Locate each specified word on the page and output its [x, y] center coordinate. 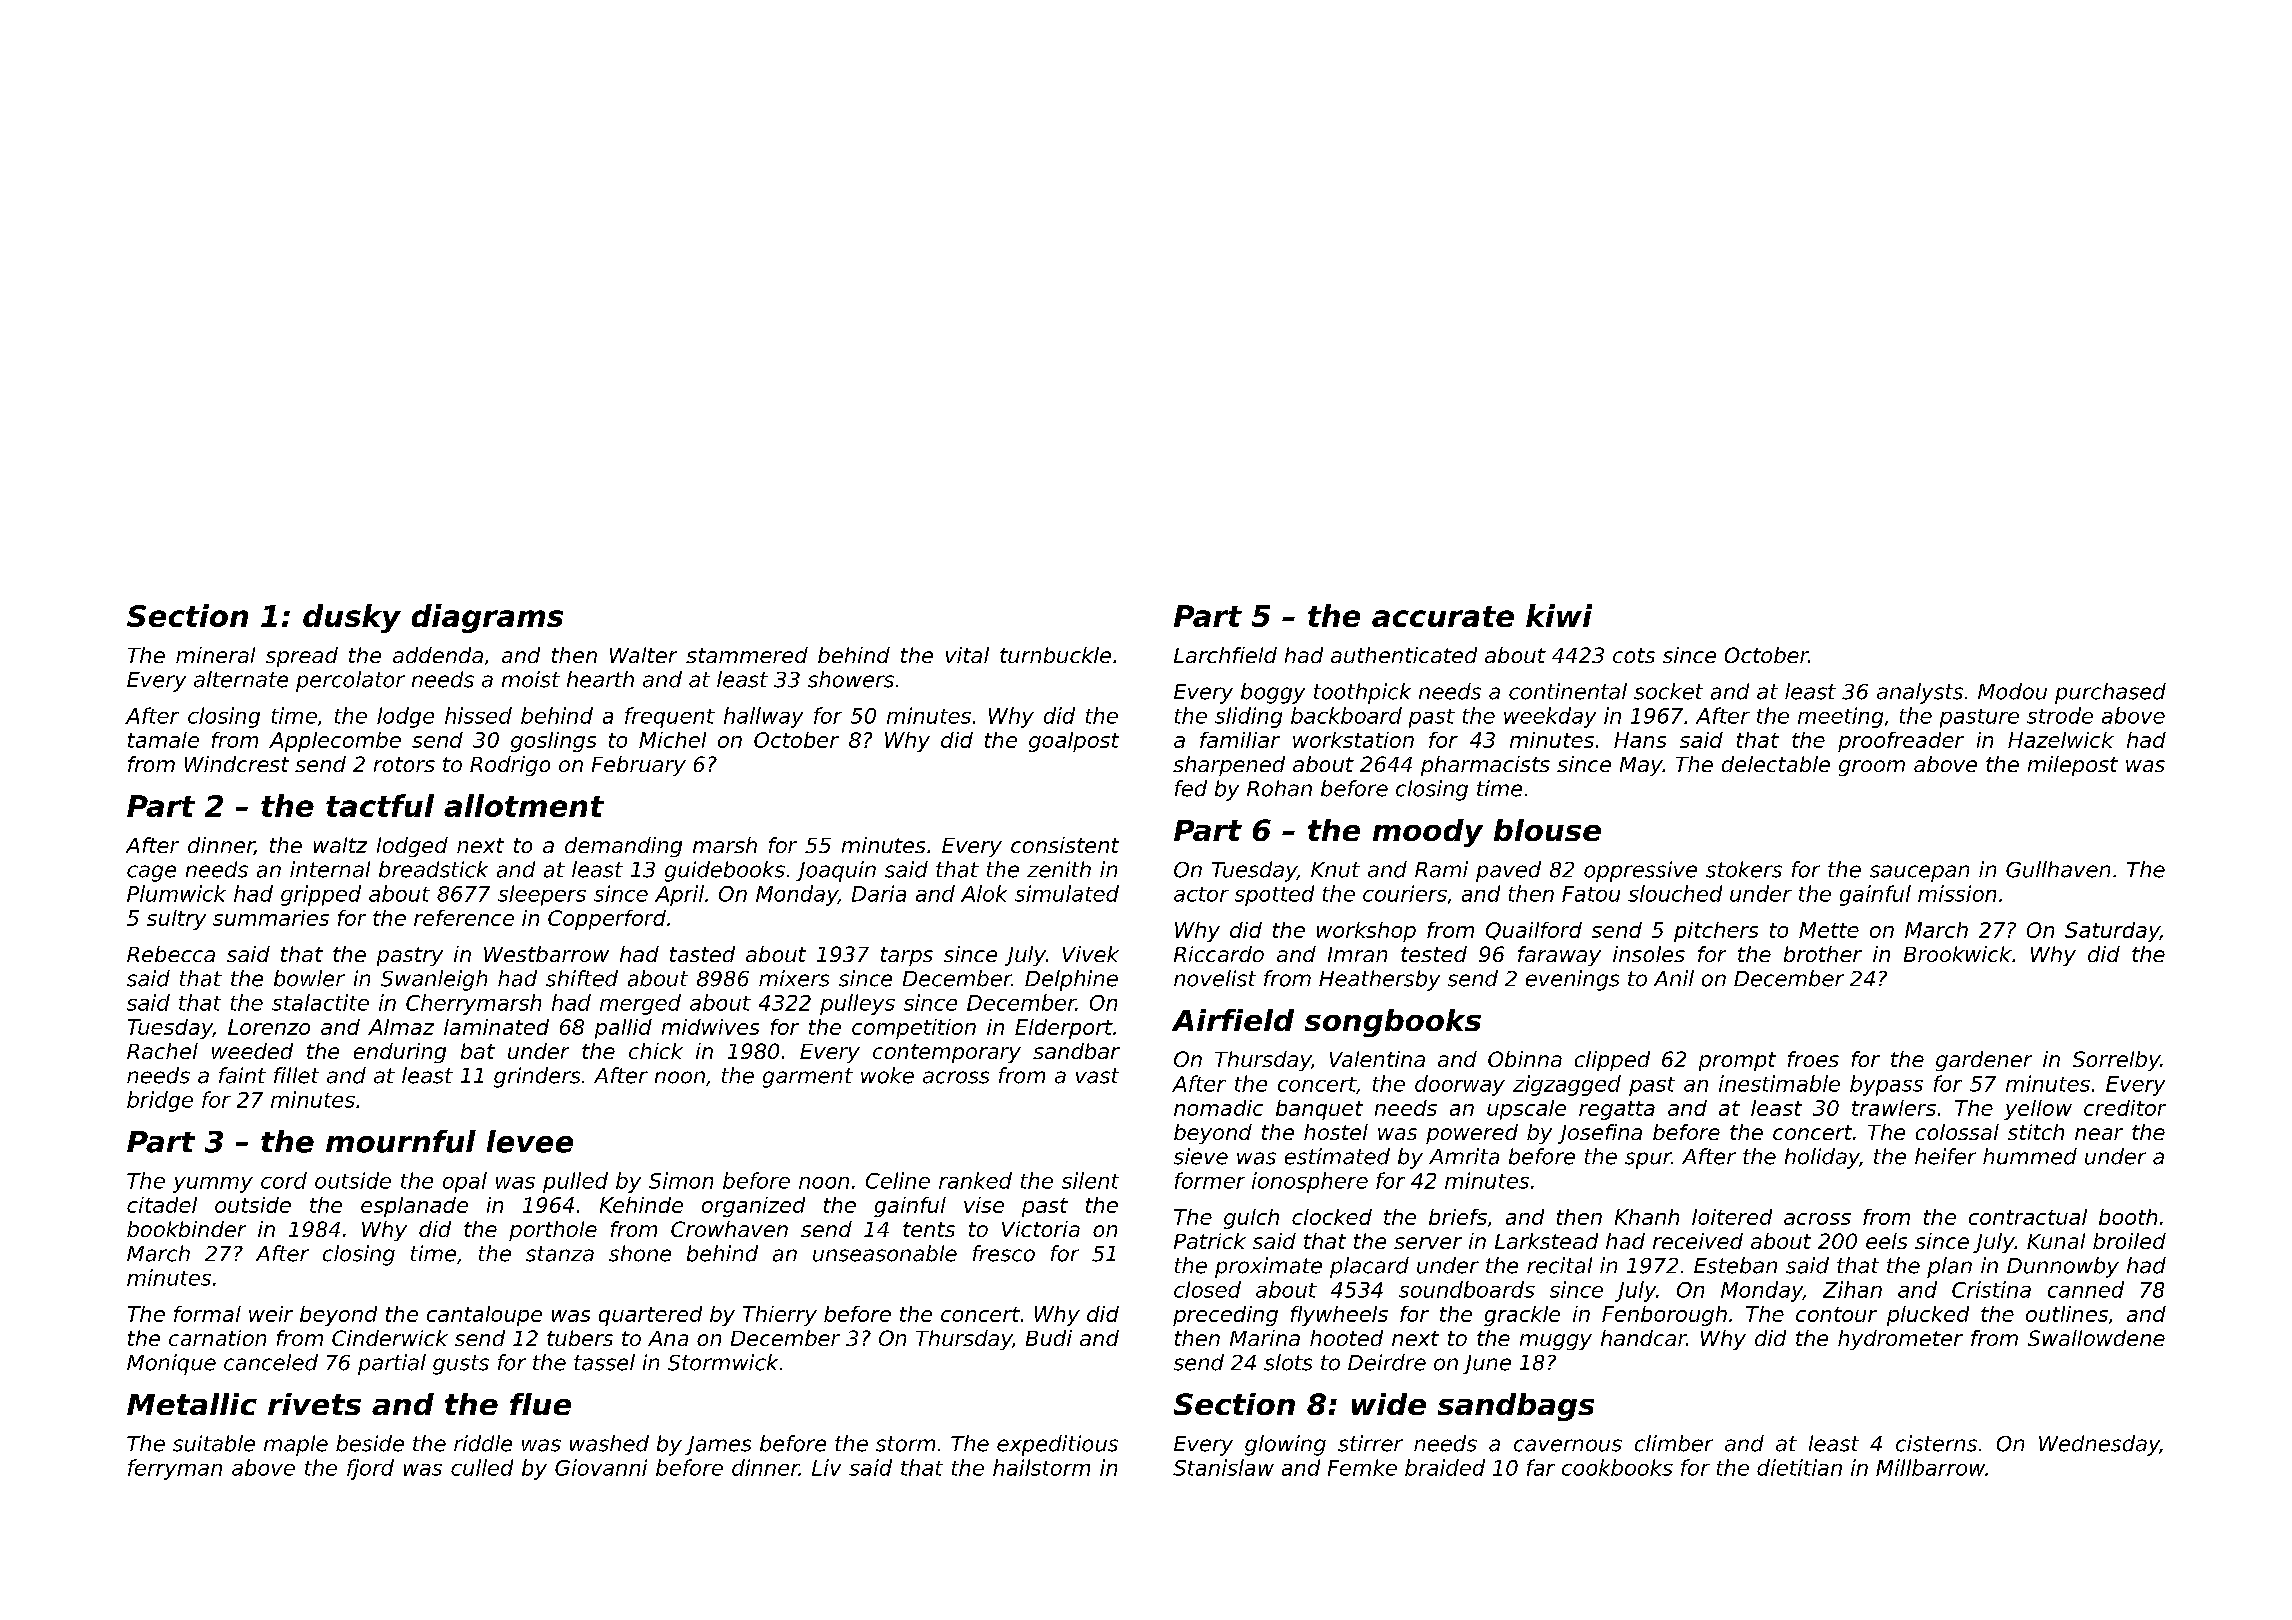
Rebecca [171, 954]
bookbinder [186, 1229]
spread [302, 657]
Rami [1441, 869]
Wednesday [2099, 1445]
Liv [826, 1467]
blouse [1547, 830]
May [1641, 766]
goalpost [1074, 742]
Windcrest [237, 764]
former [1210, 1180]
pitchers [1716, 932]
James [718, 1445]
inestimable [1779, 1083]
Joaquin [836, 871]
